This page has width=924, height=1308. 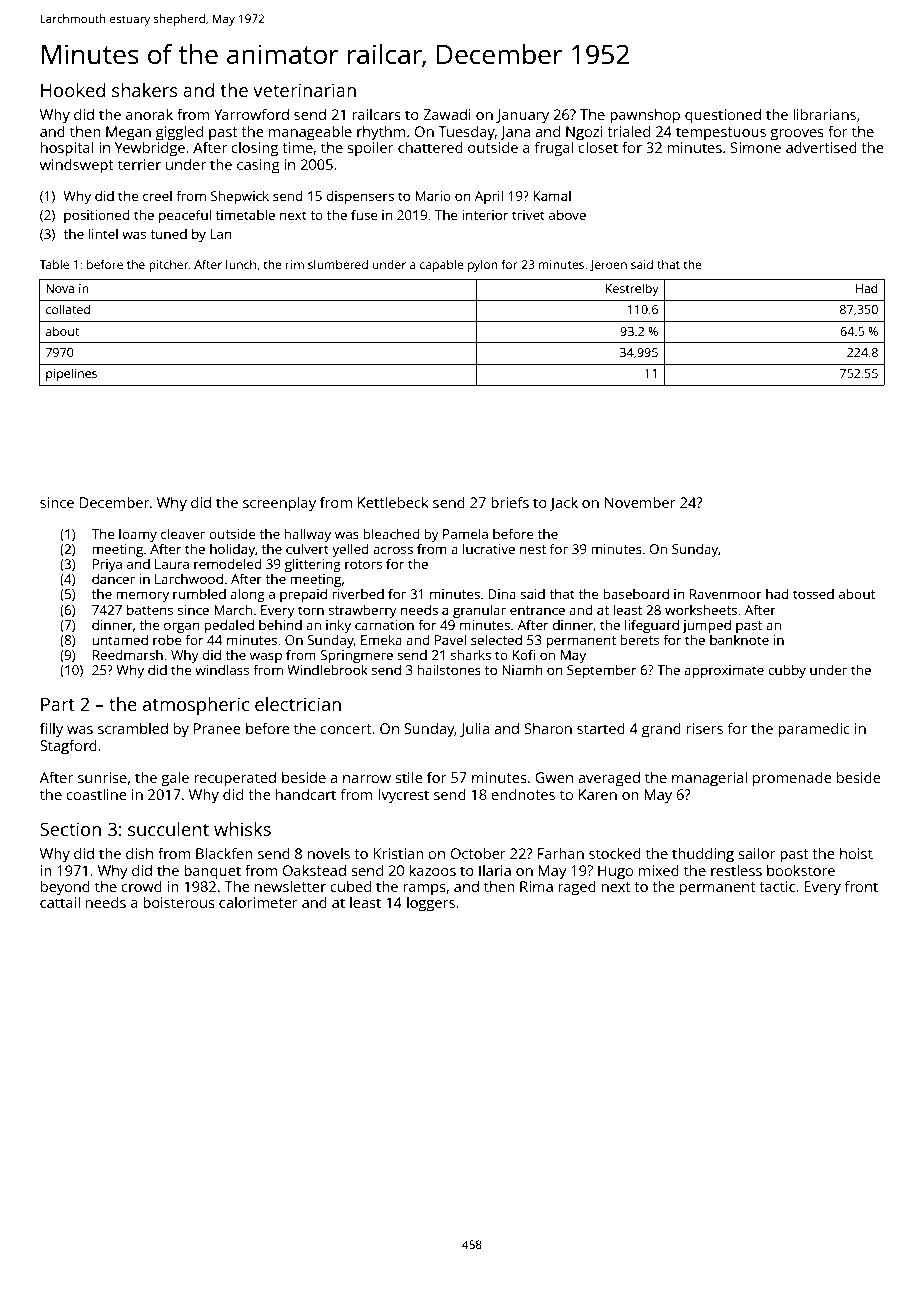 What do you see at coordinates (304, 90) in the page?
I see `veterinarian` at bounding box center [304, 90].
